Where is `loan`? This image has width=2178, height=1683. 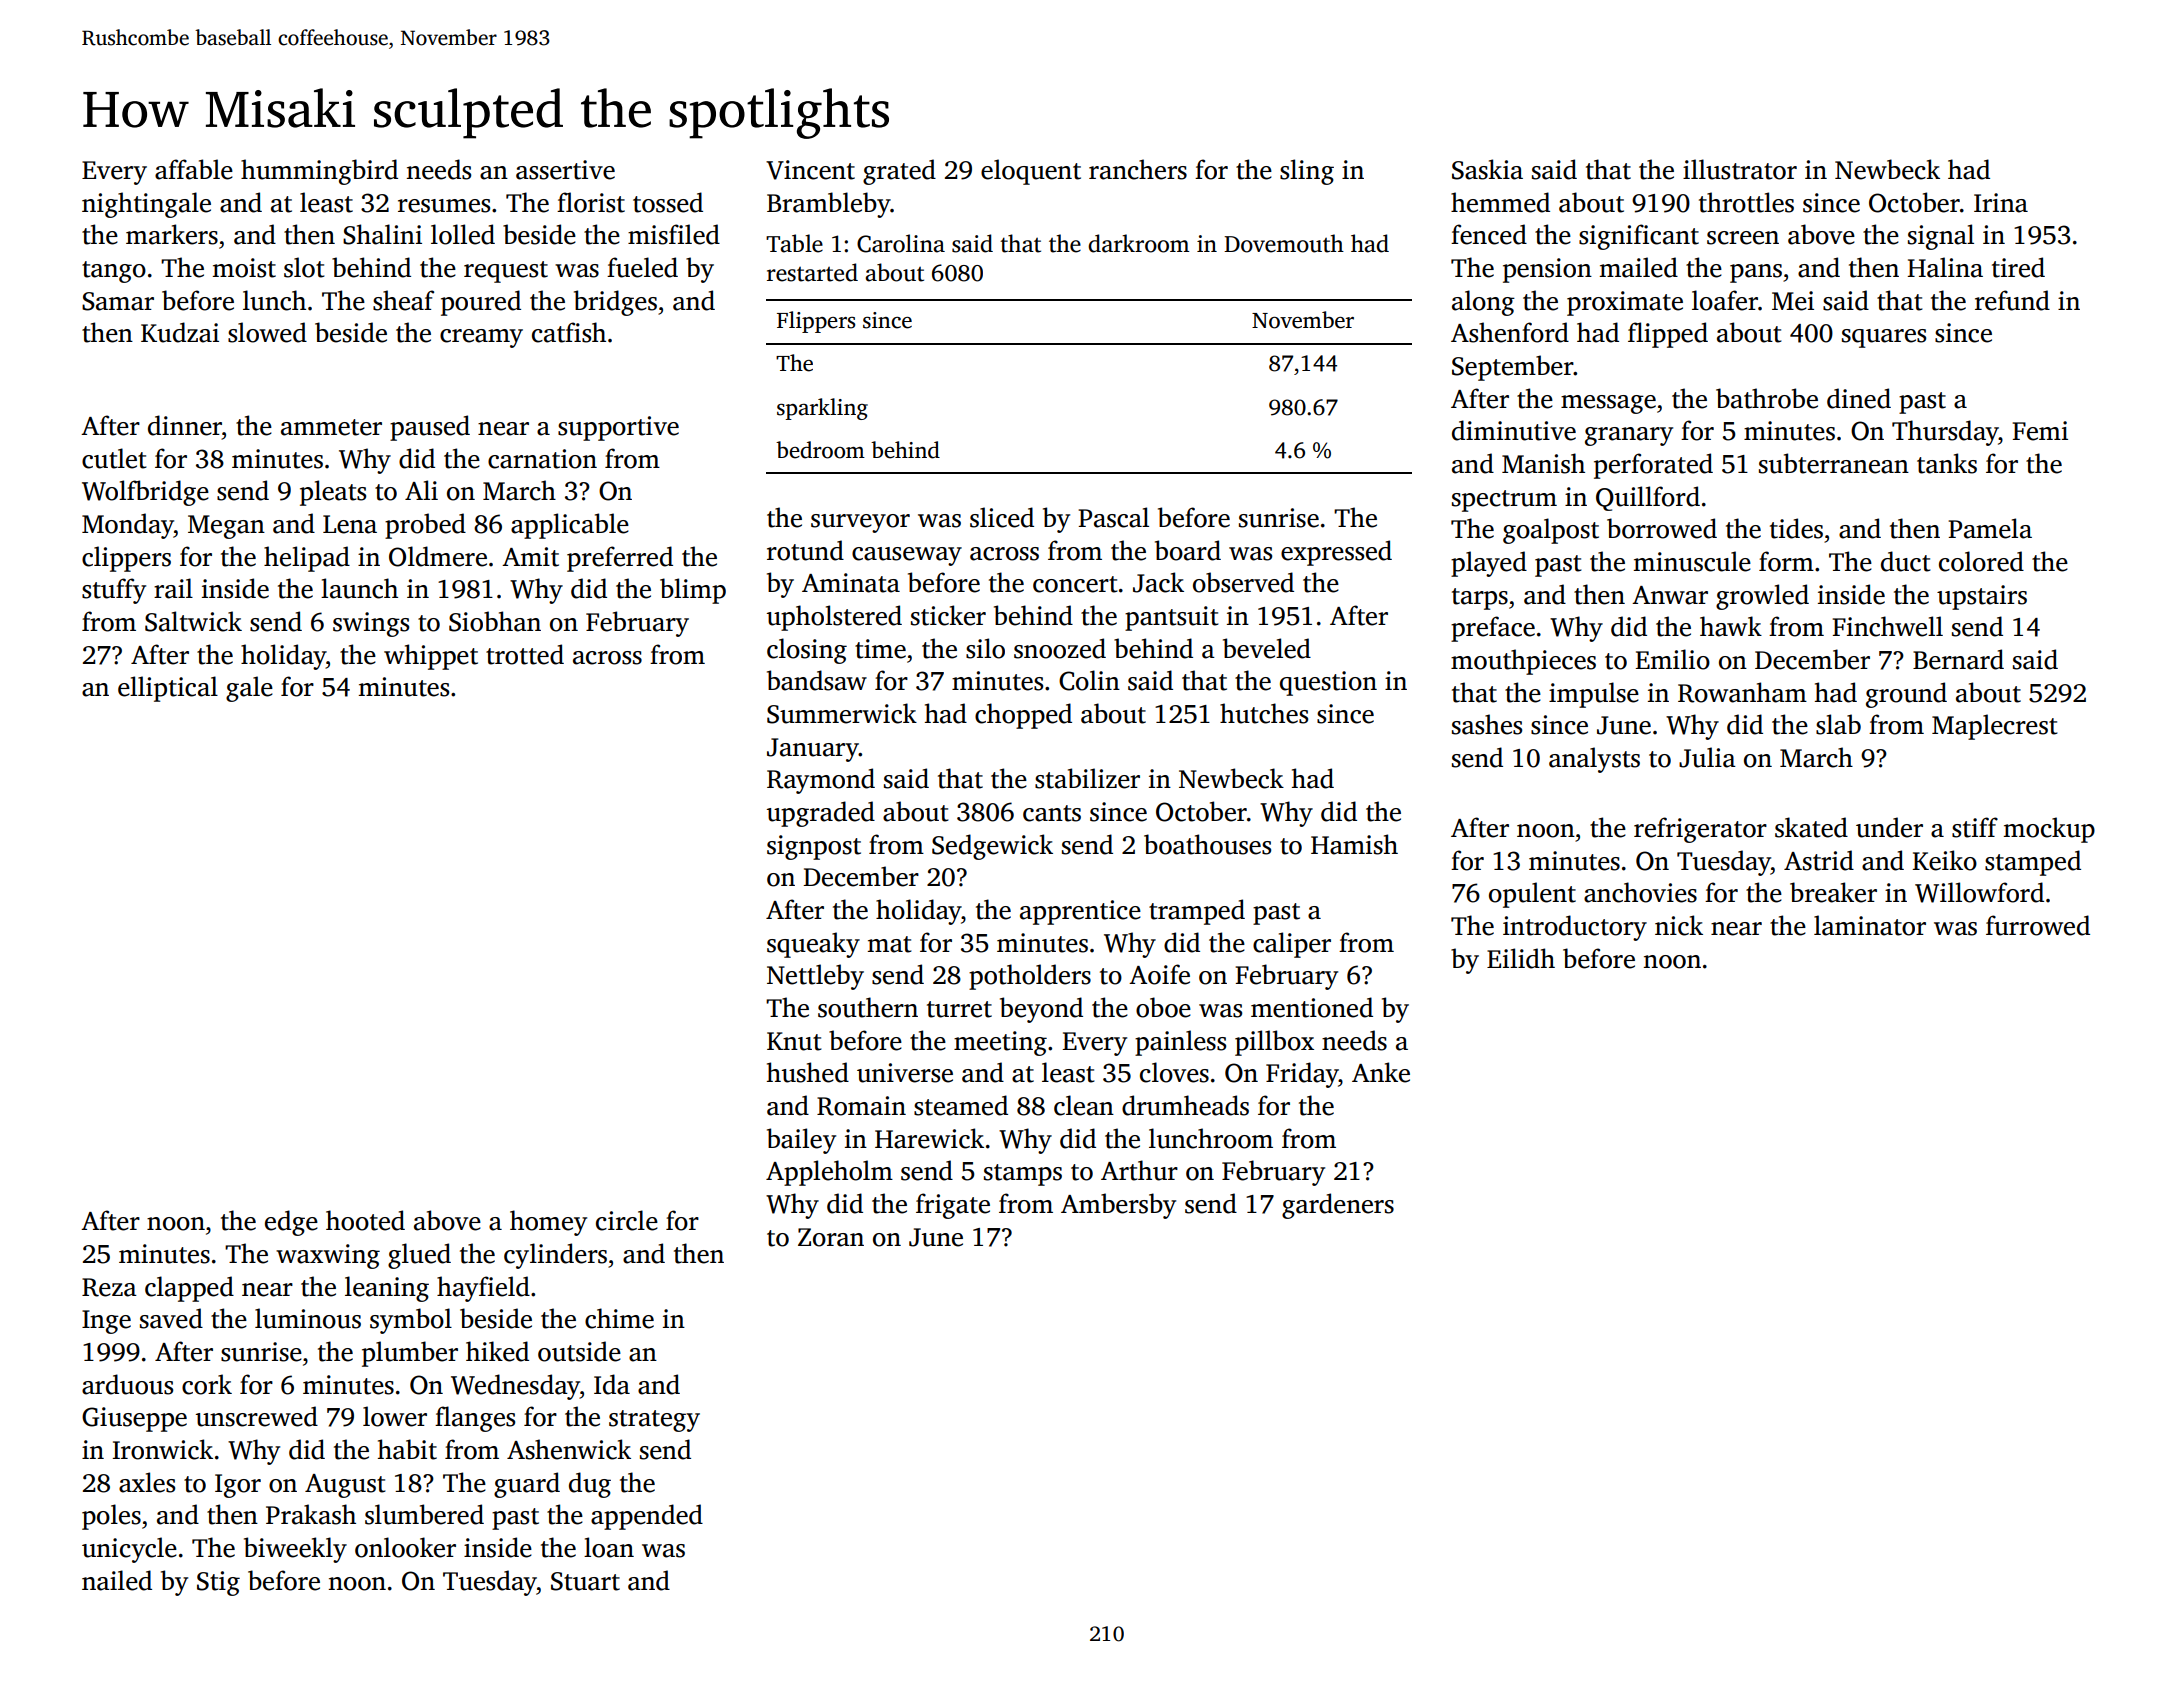 loan is located at coordinates (609, 1547).
